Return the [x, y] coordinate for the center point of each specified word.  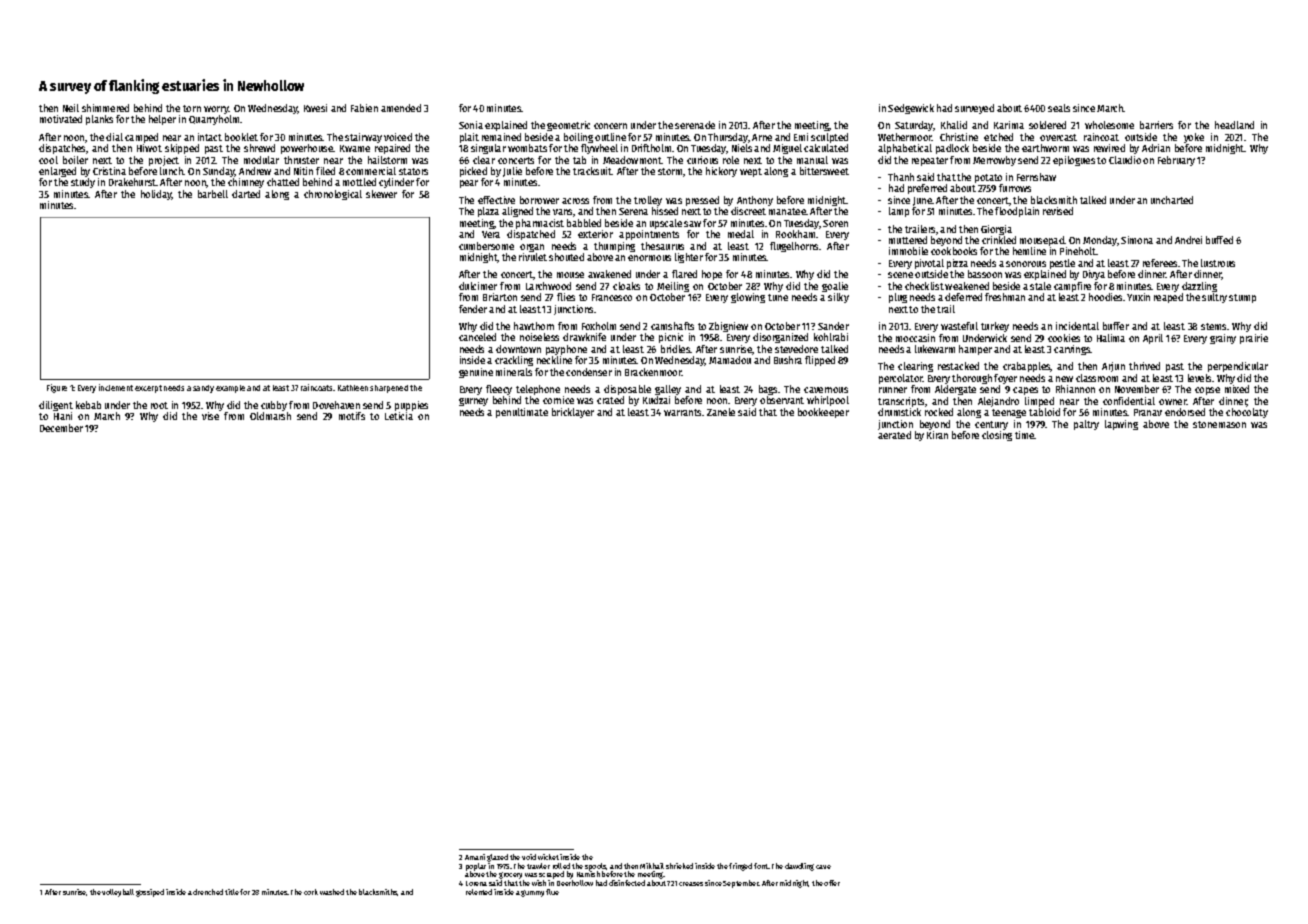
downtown [518, 349]
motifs [352, 416]
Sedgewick [911, 109]
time [1025, 435]
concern [610, 126]
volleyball [118, 893]
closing [997, 436]
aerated [894, 435]
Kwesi [315, 108]
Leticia [399, 416]
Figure [57, 388]
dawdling [799, 867]
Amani [475, 857]
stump [1242, 298]
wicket [548, 857]
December [61, 428]
